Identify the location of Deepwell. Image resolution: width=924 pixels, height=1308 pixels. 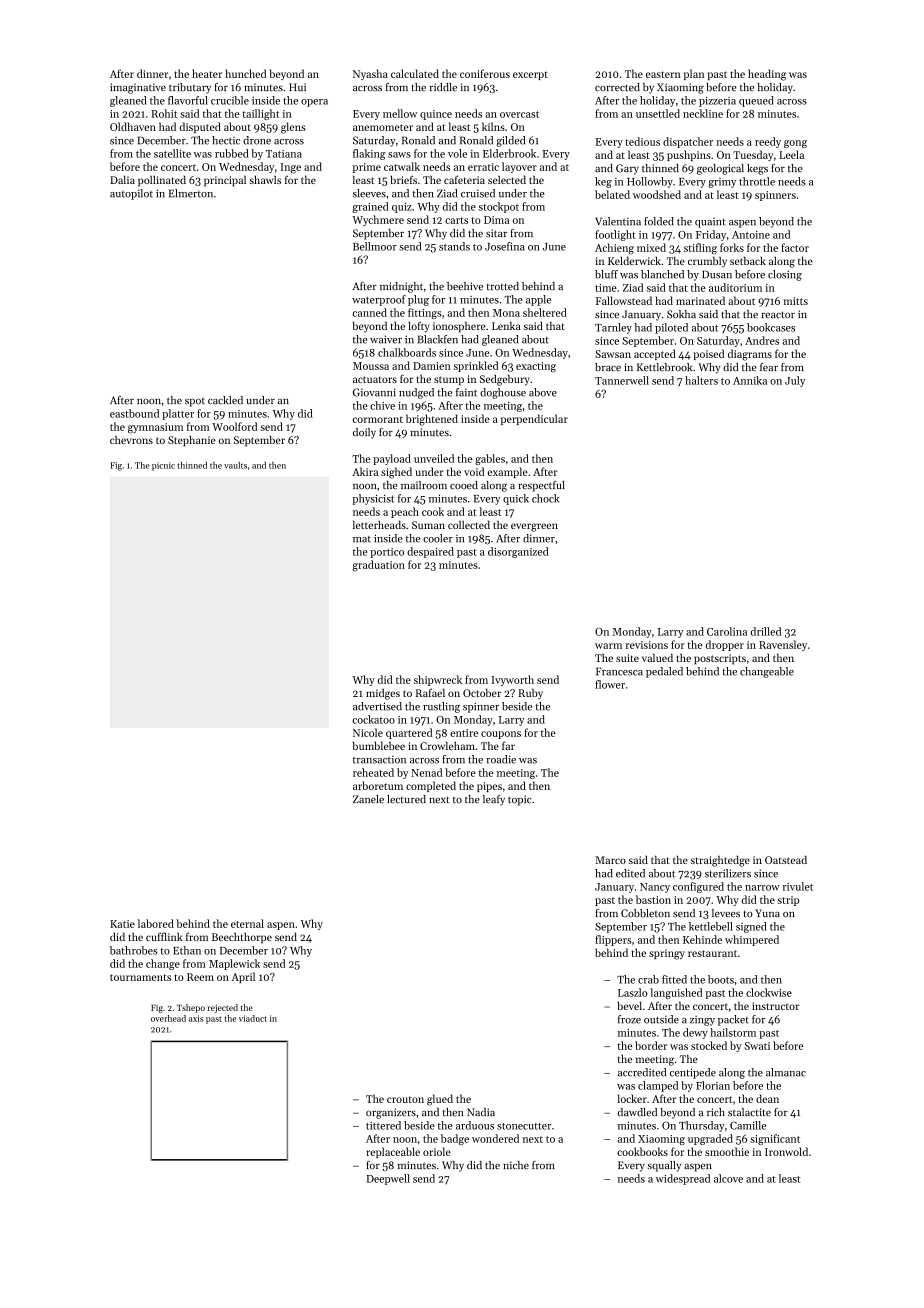
(388, 1179).
